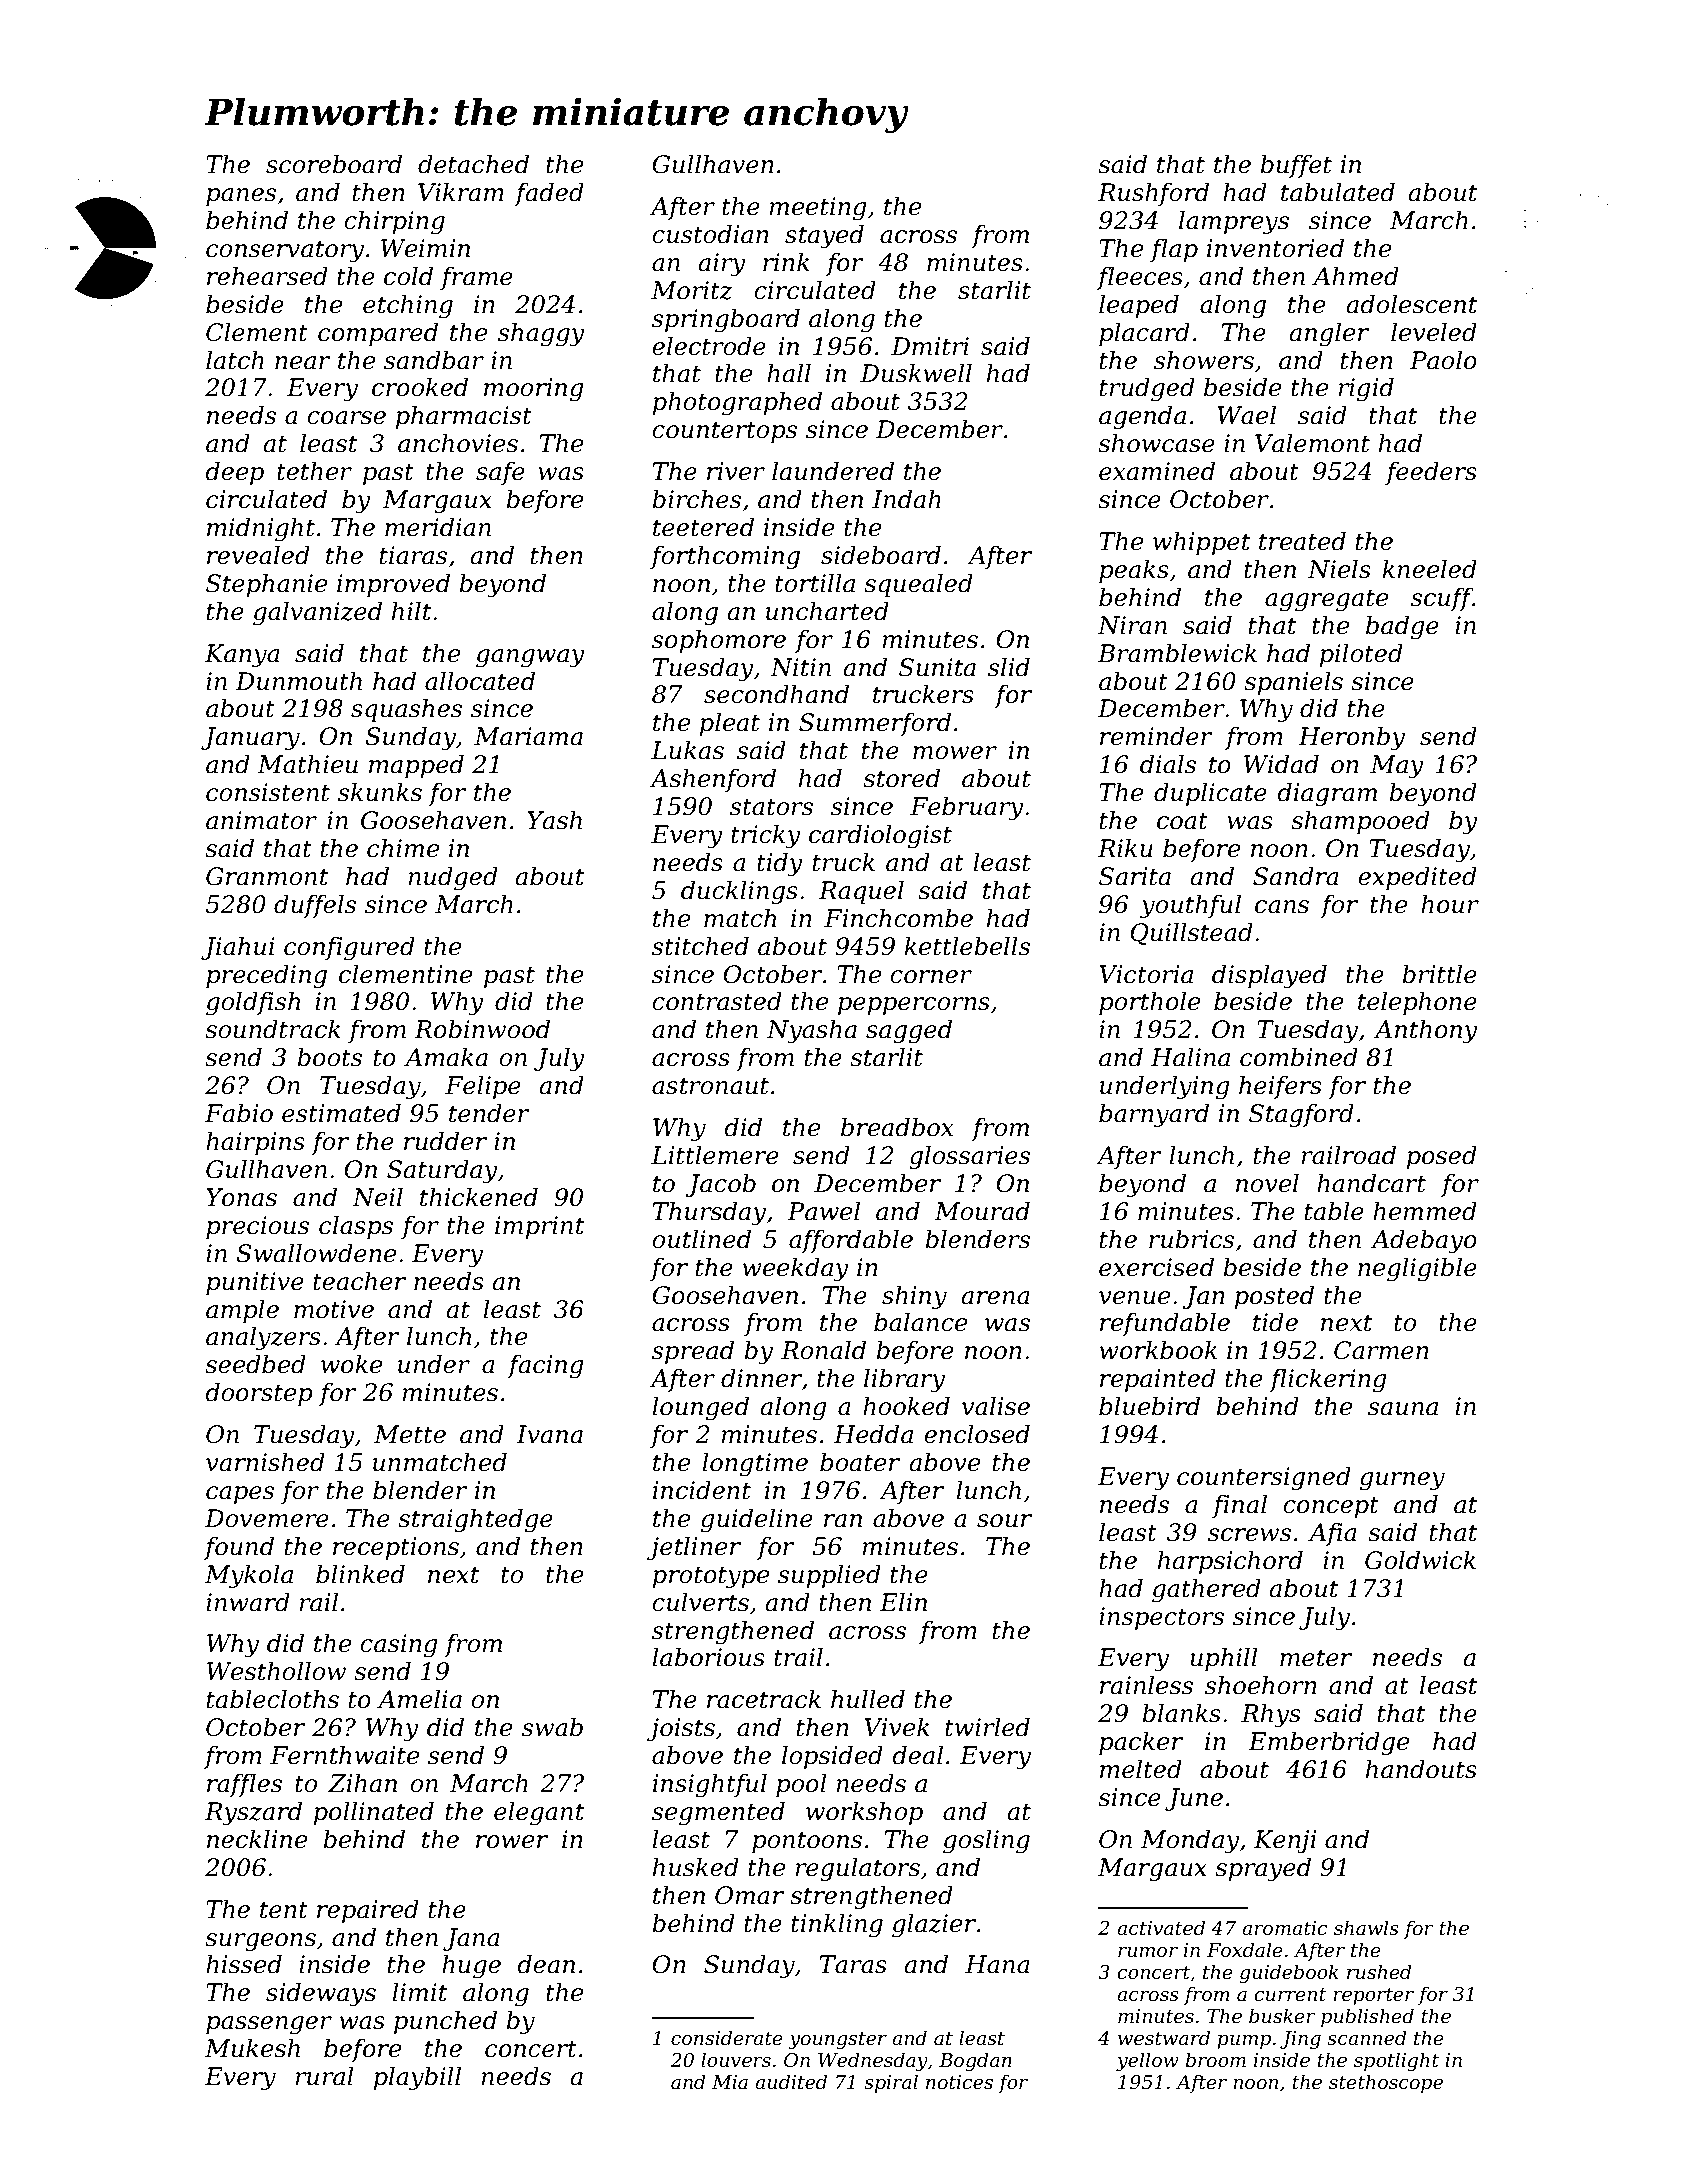  What do you see at coordinates (977, 1434) in the page?
I see `enclosed` at bounding box center [977, 1434].
